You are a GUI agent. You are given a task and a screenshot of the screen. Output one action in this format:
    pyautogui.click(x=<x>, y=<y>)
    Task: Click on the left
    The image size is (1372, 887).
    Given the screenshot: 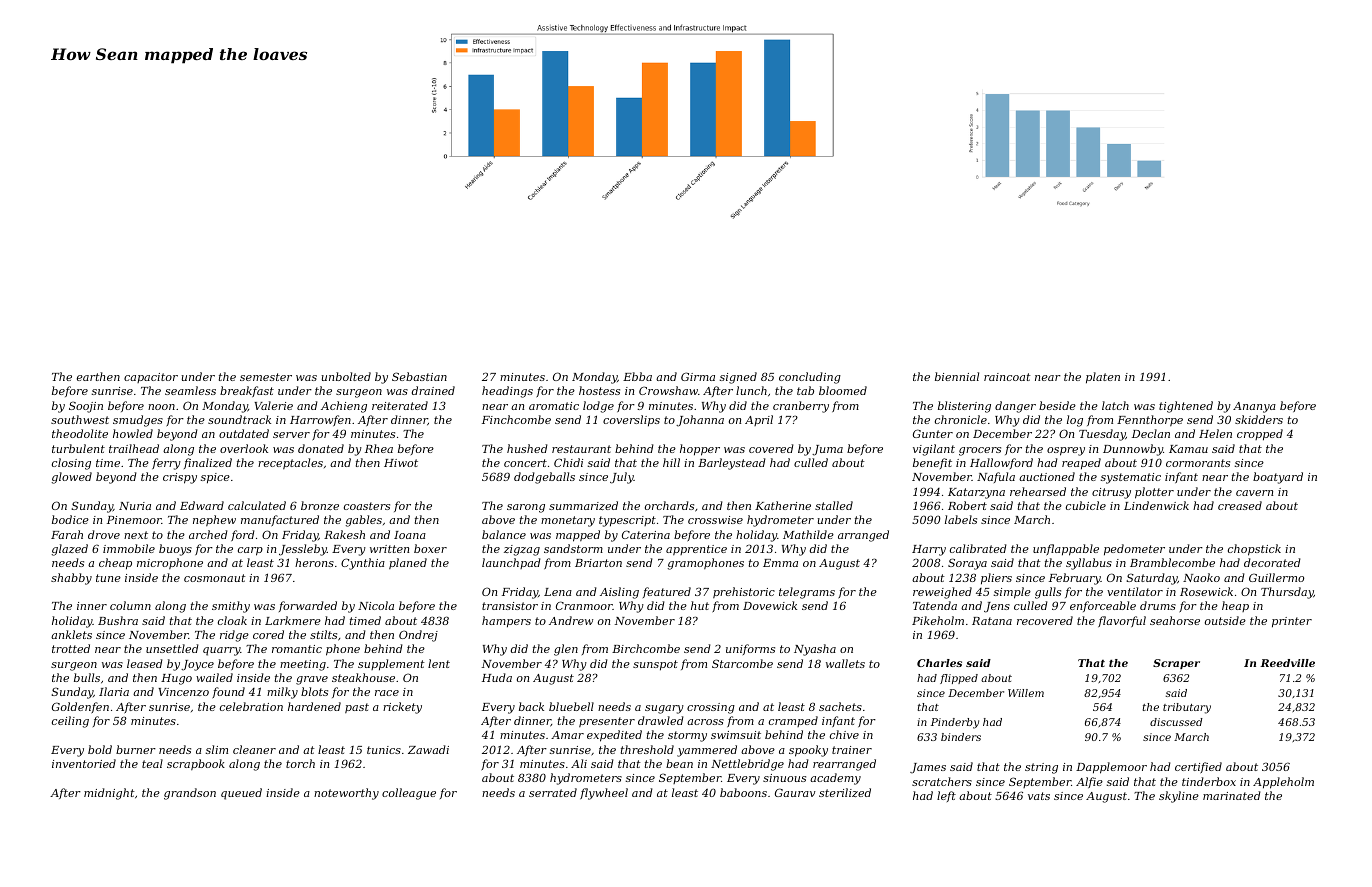 What is the action you would take?
    pyautogui.click(x=946, y=796)
